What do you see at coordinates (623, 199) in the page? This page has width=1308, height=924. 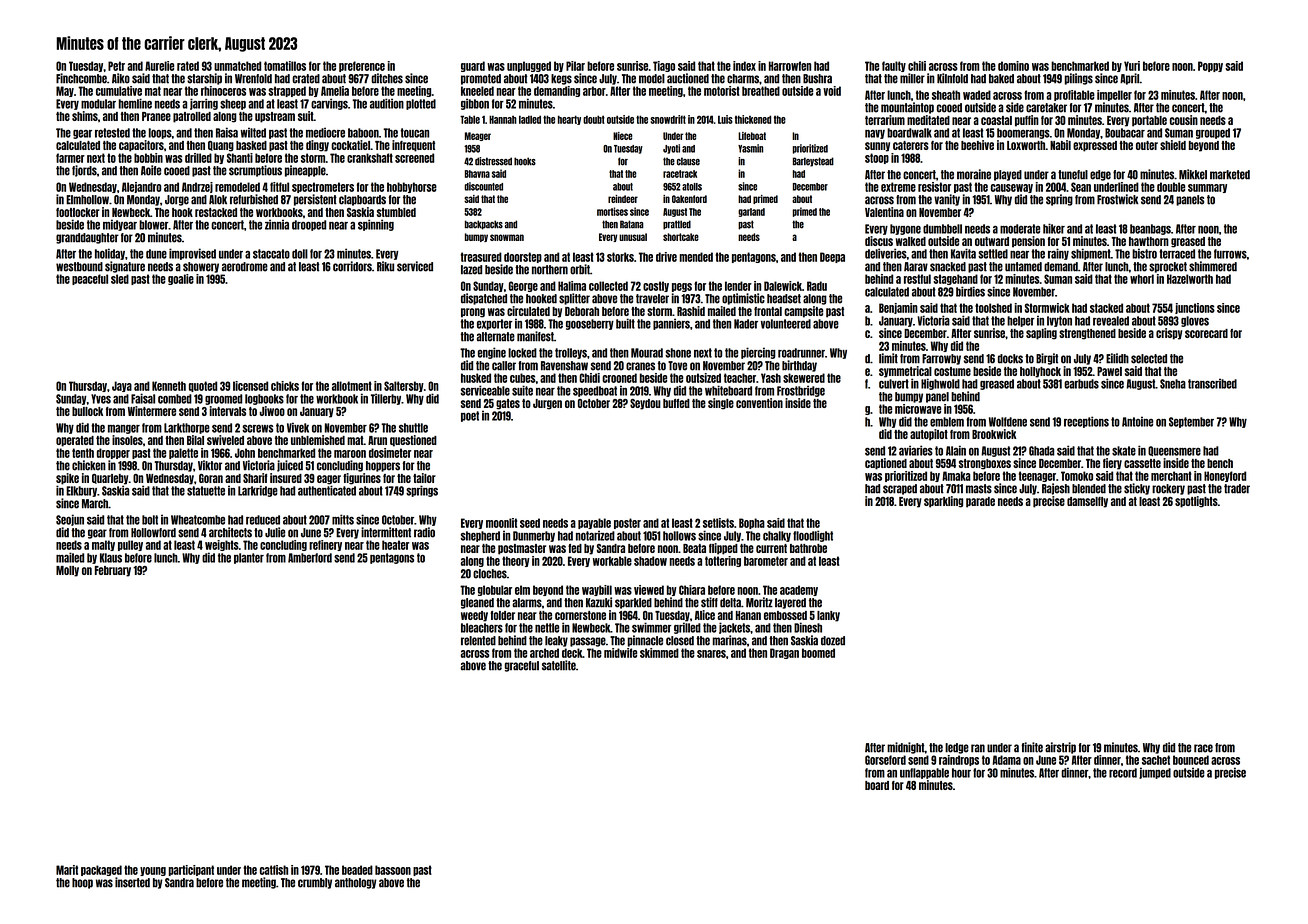 I see `reindeer` at bounding box center [623, 199].
